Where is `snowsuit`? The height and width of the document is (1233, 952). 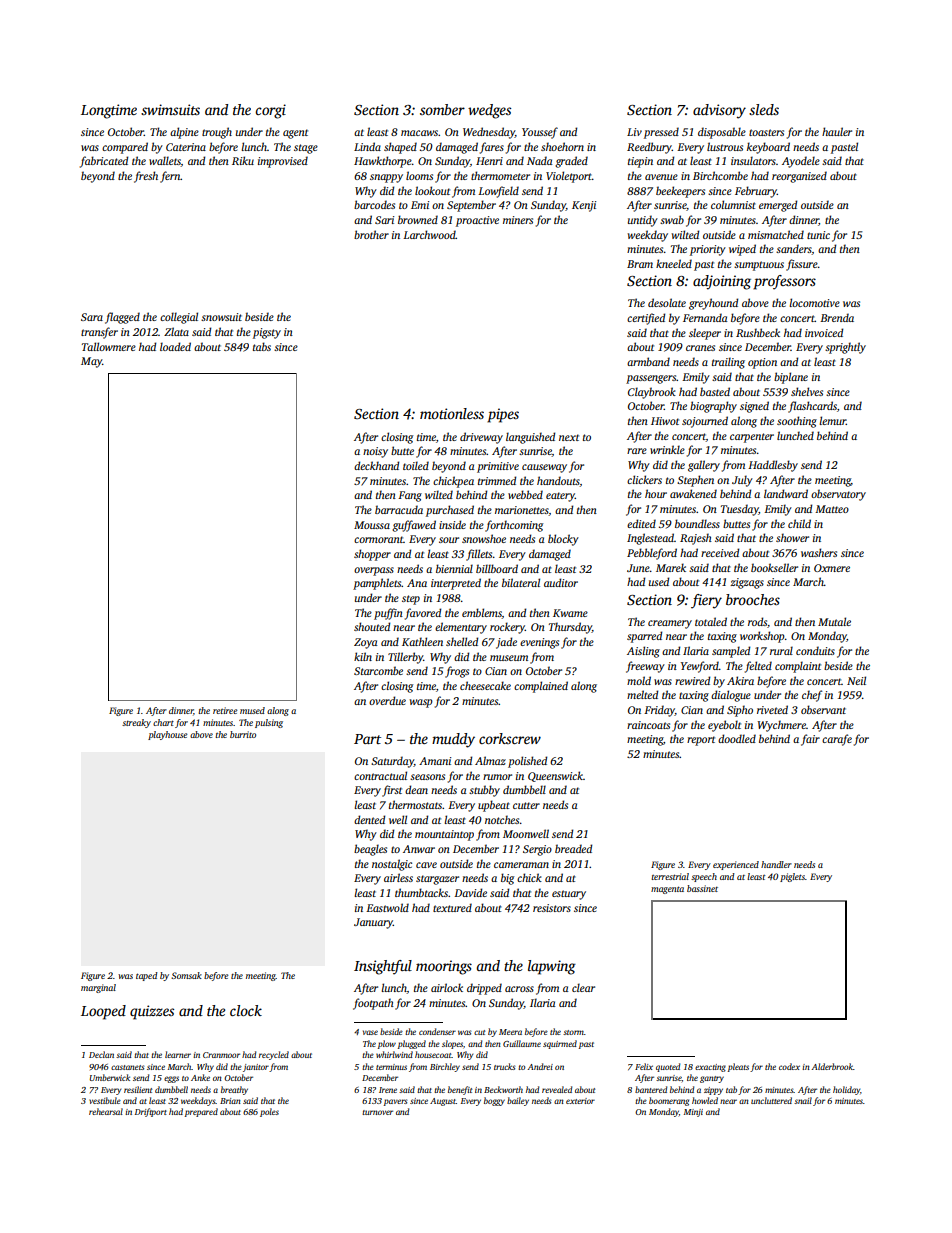
snowsuit is located at coordinates (221, 317).
